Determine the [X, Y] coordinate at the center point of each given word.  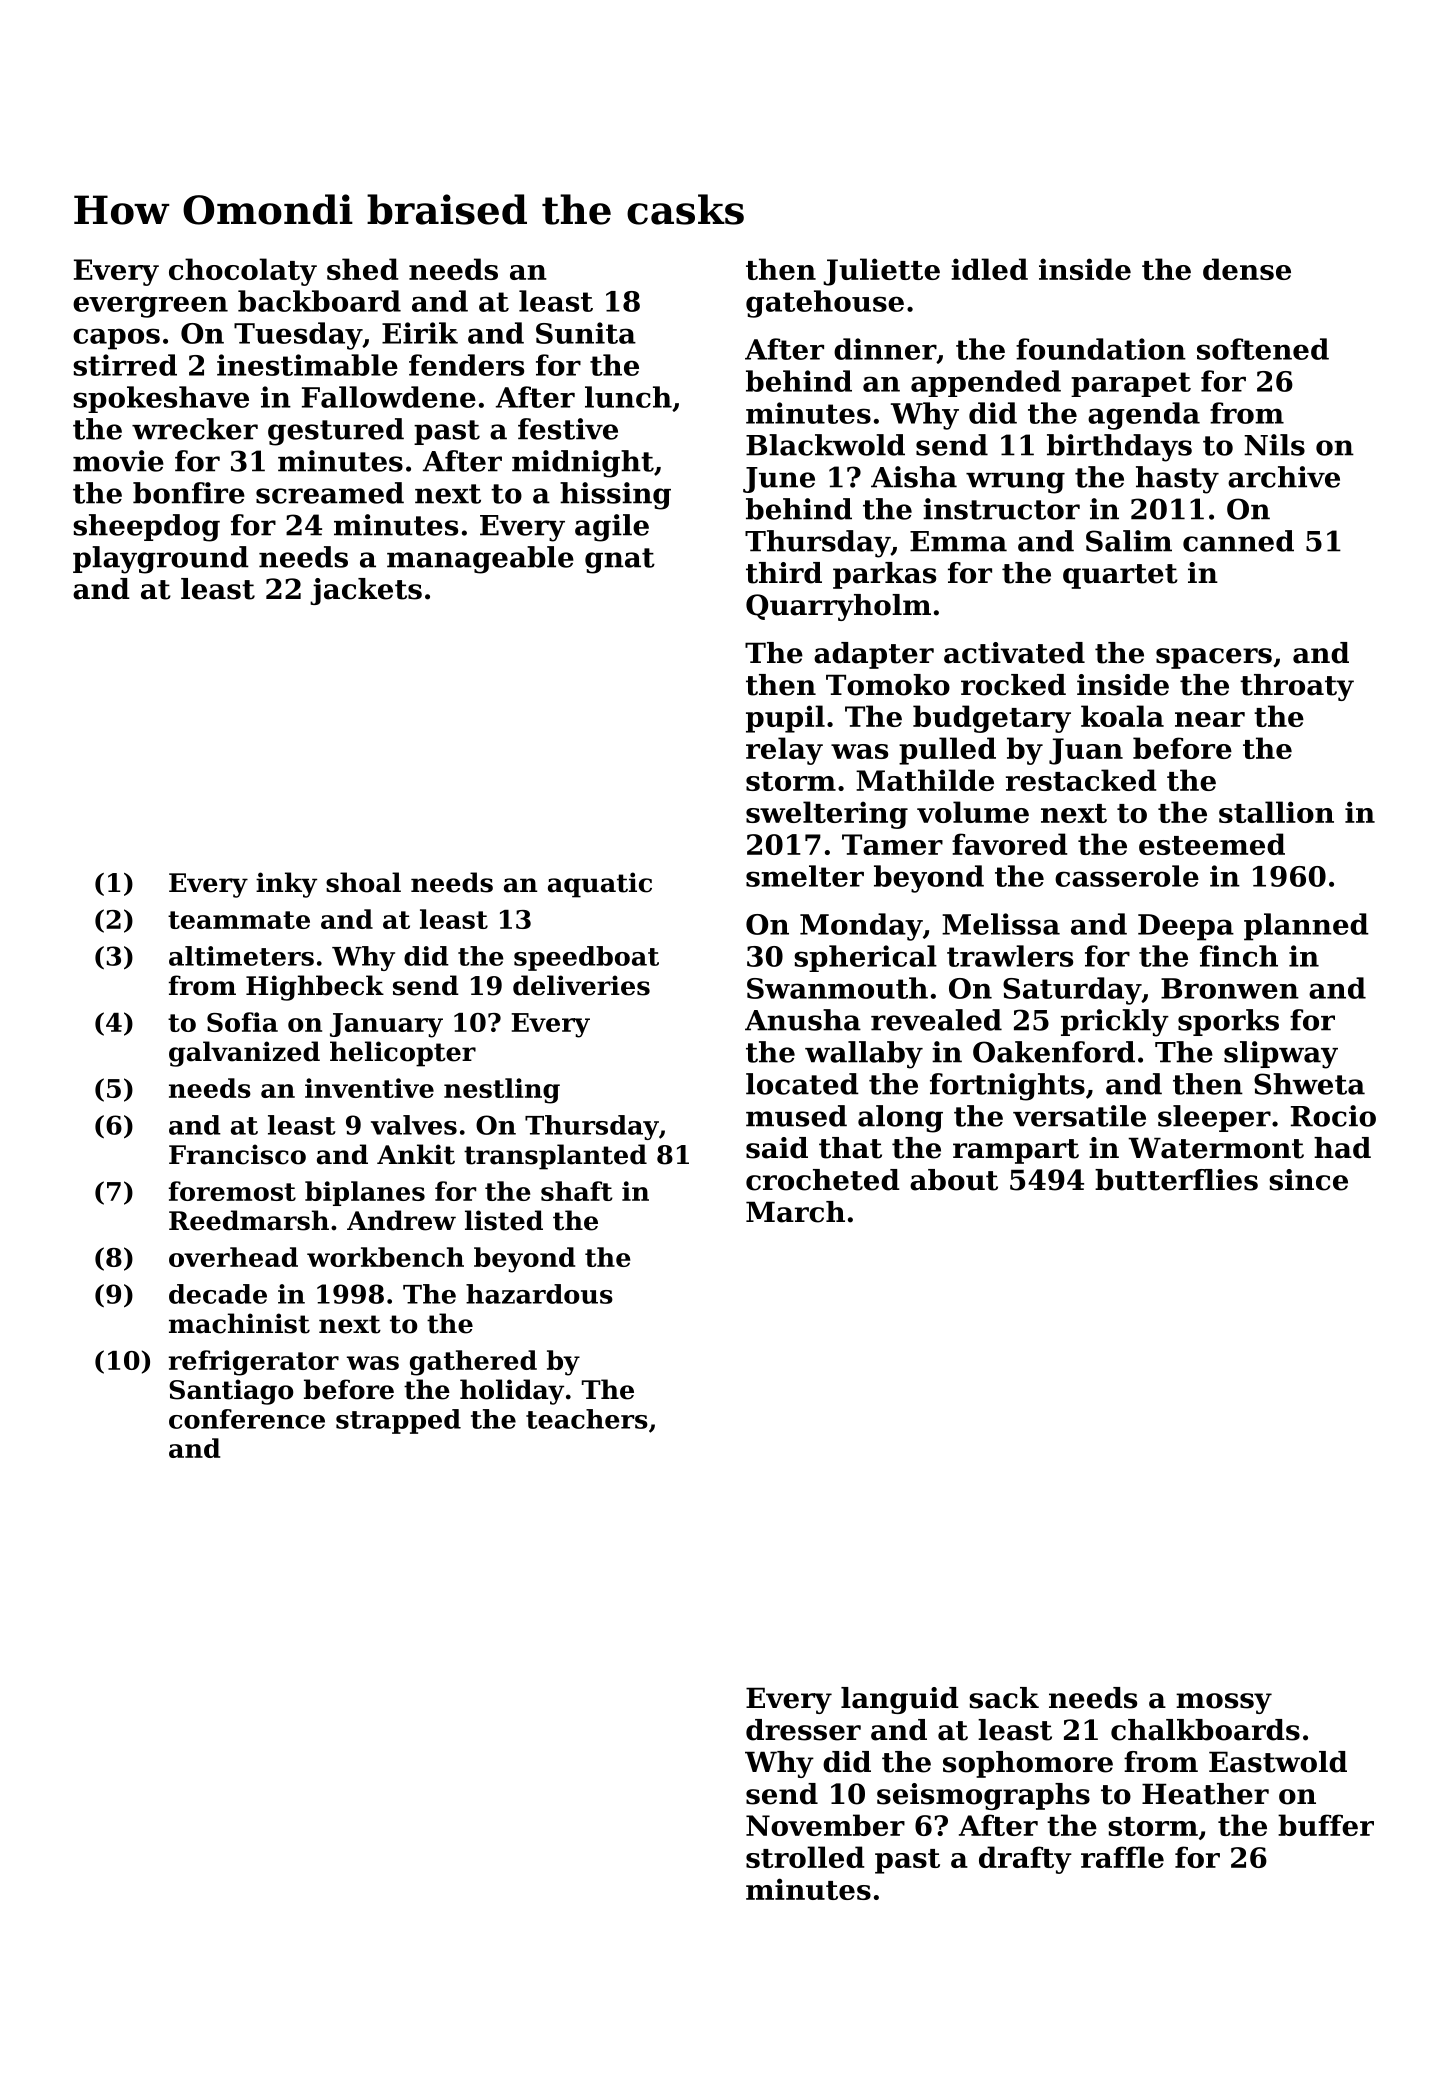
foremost [232, 1191]
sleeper [1214, 1118]
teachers [587, 1419]
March [795, 1212]
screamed [330, 493]
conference [247, 1419]
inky [286, 885]
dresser [803, 1730]
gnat [620, 561]
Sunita [586, 333]
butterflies [1176, 1180]
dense [1247, 269]
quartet [1120, 576]
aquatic [600, 885]
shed [363, 269]
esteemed [1212, 844]
